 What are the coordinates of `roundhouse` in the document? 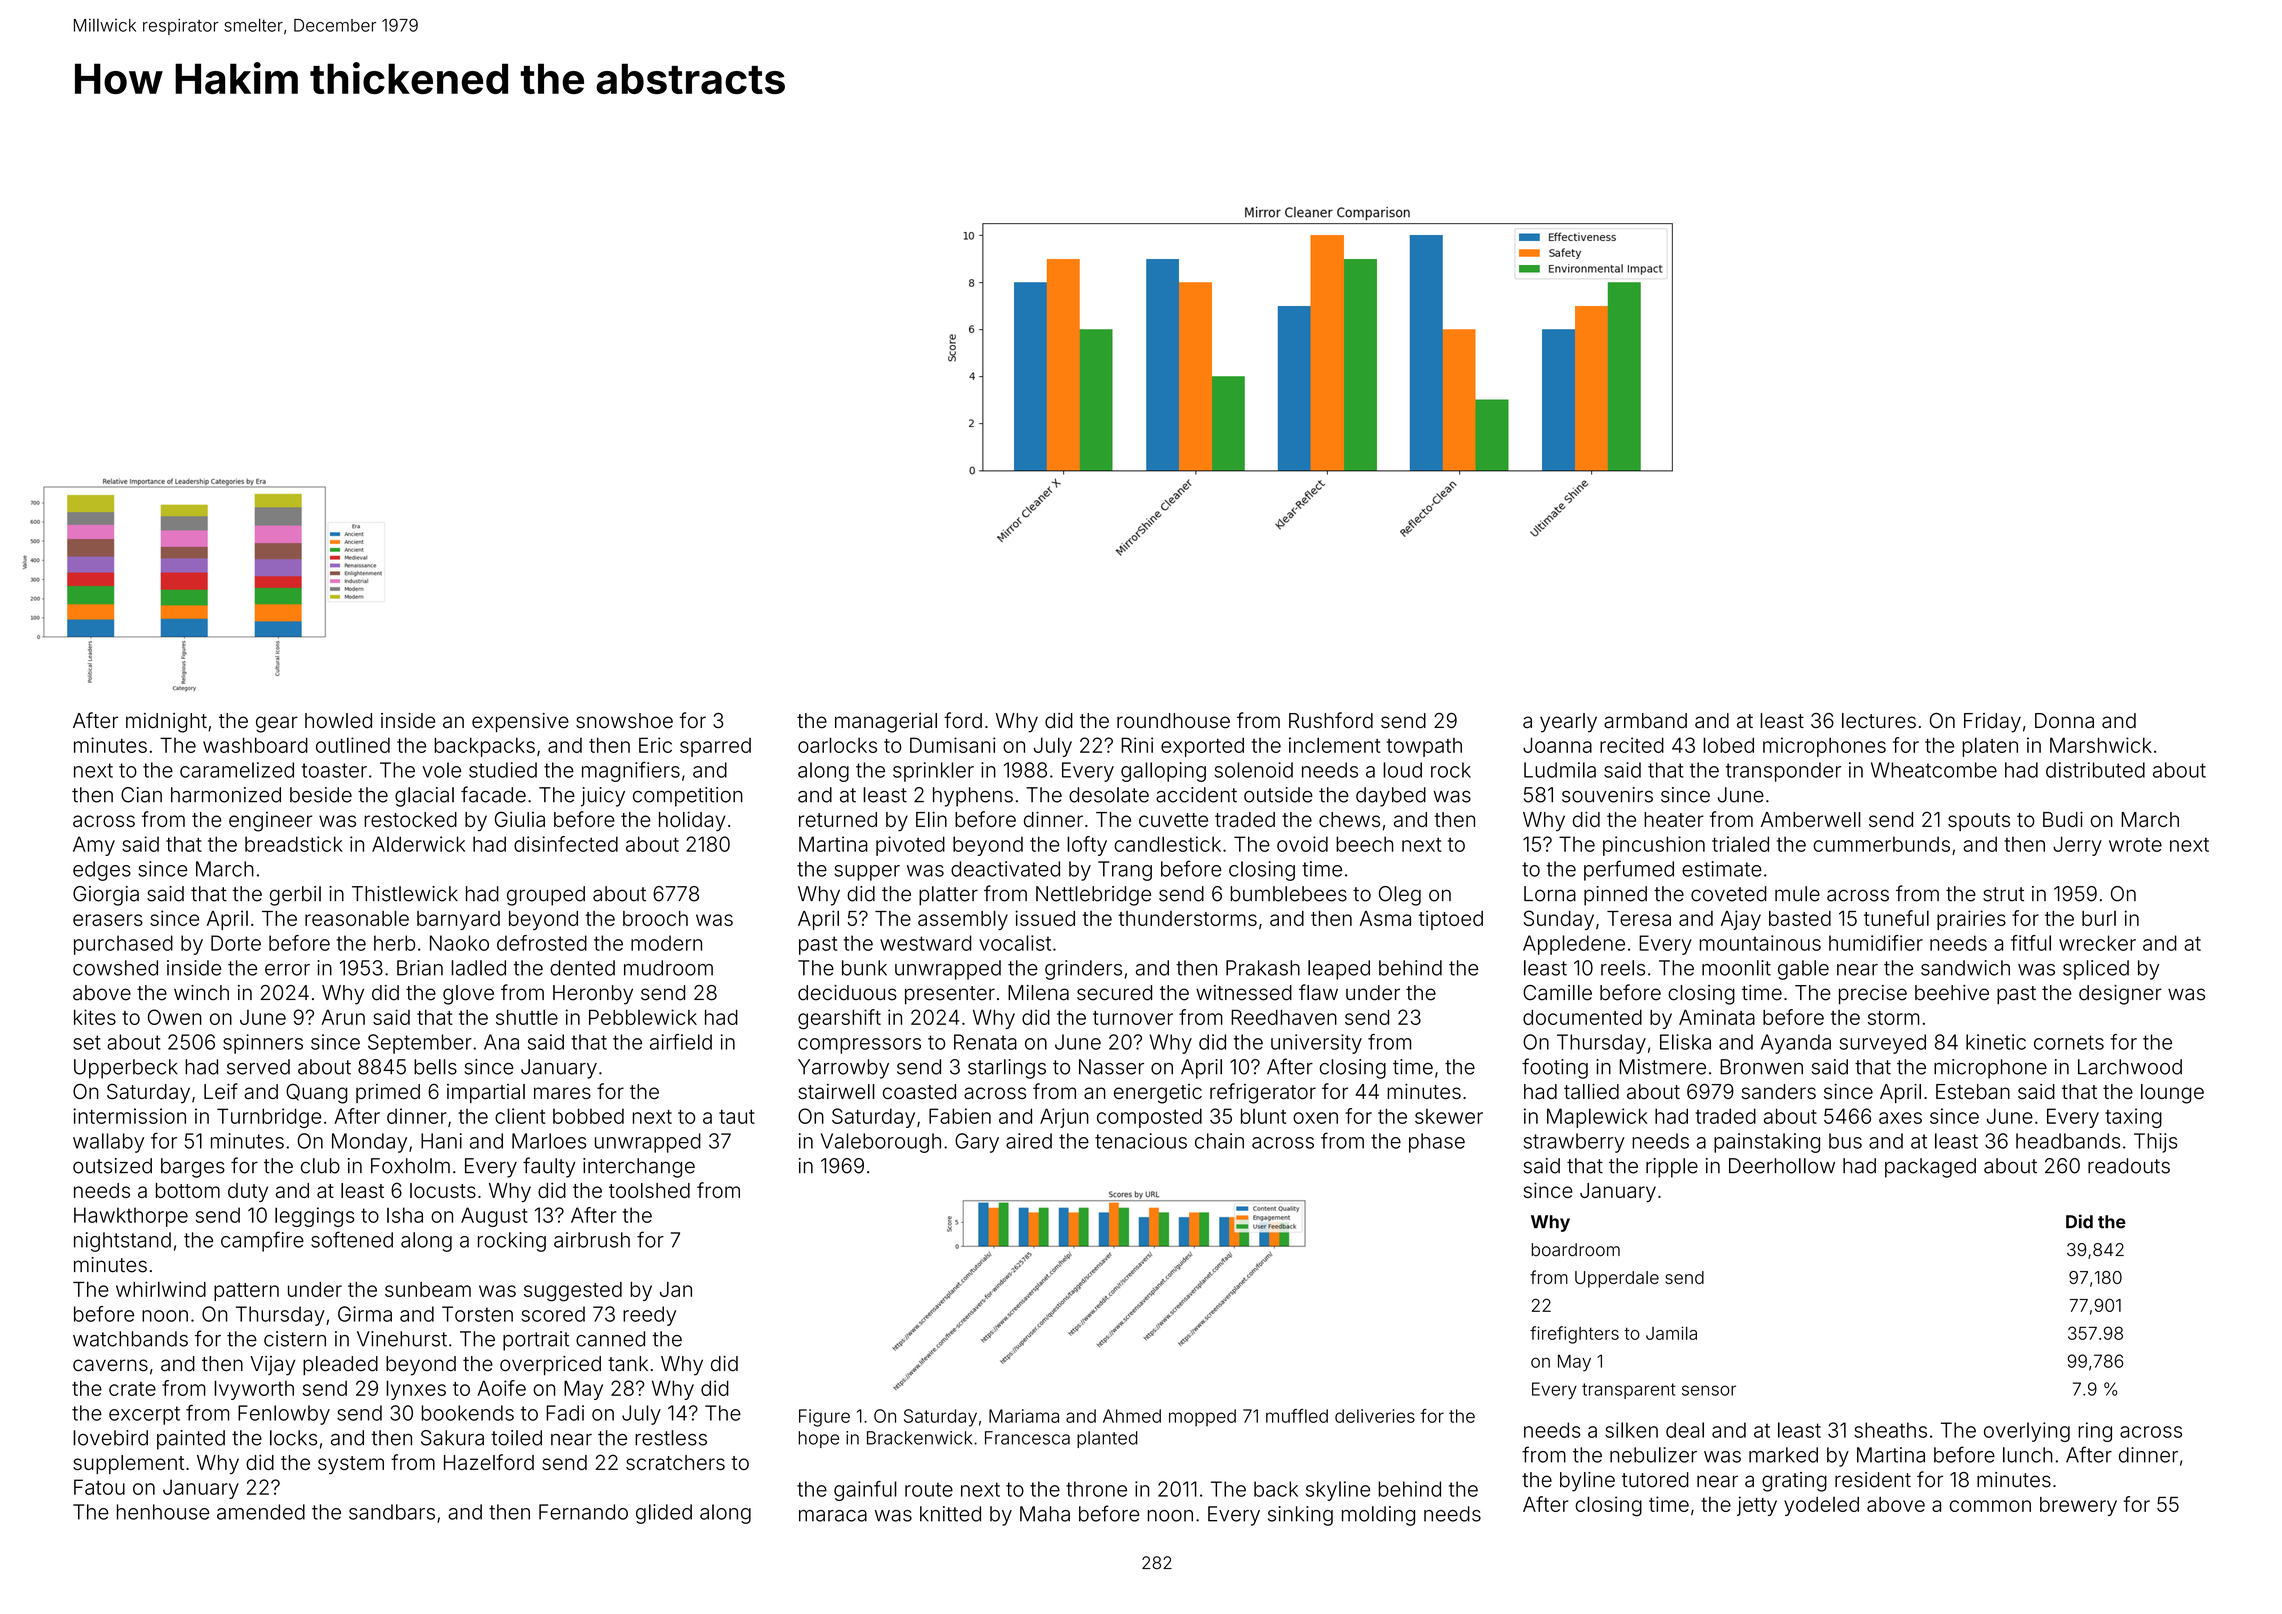 It's located at (1173, 721).
